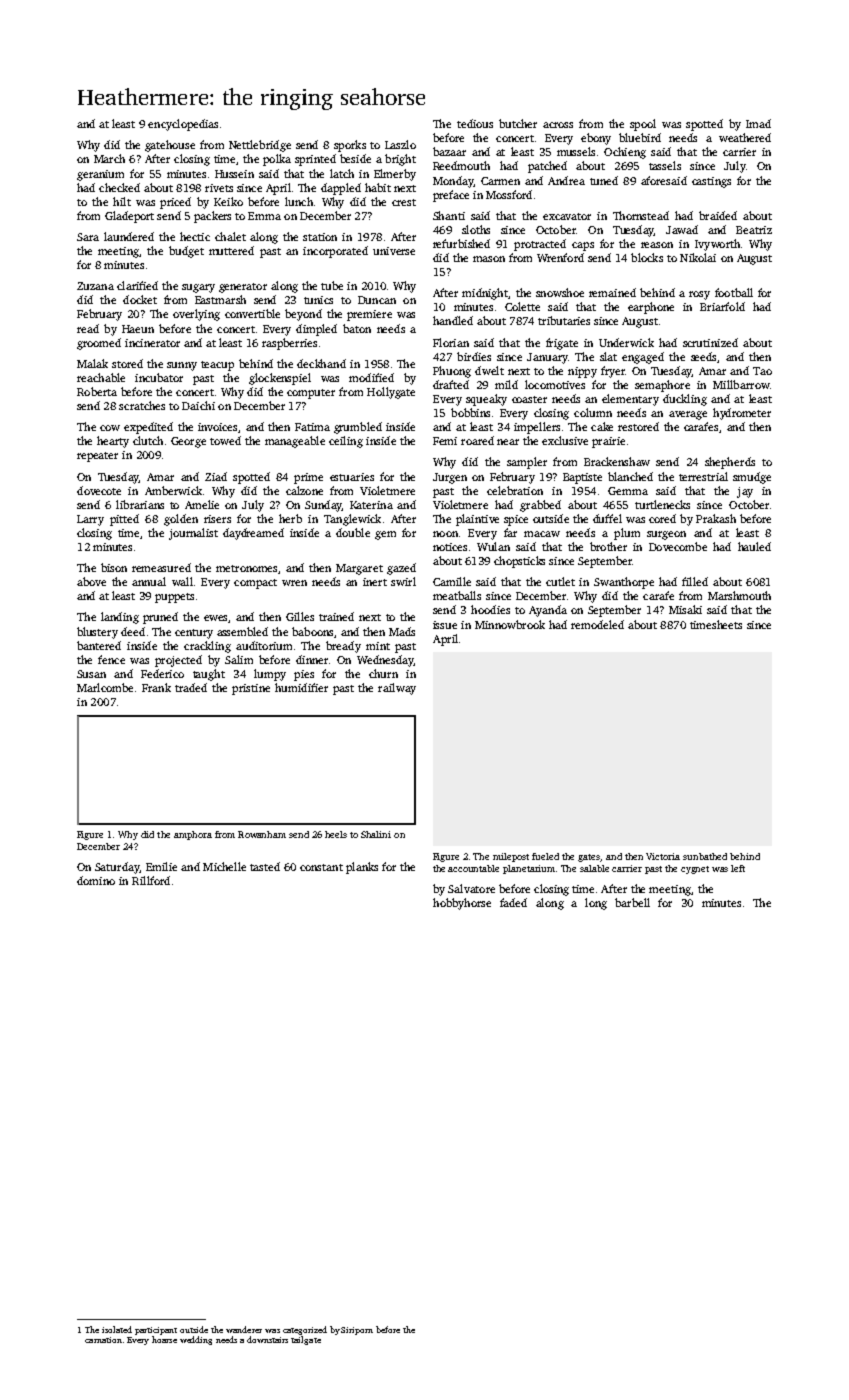 The width and height of the screenshot is (849, 1400). Describe the element at coordinates (394, 251) in the screenshot. I see `universe` at that location.
